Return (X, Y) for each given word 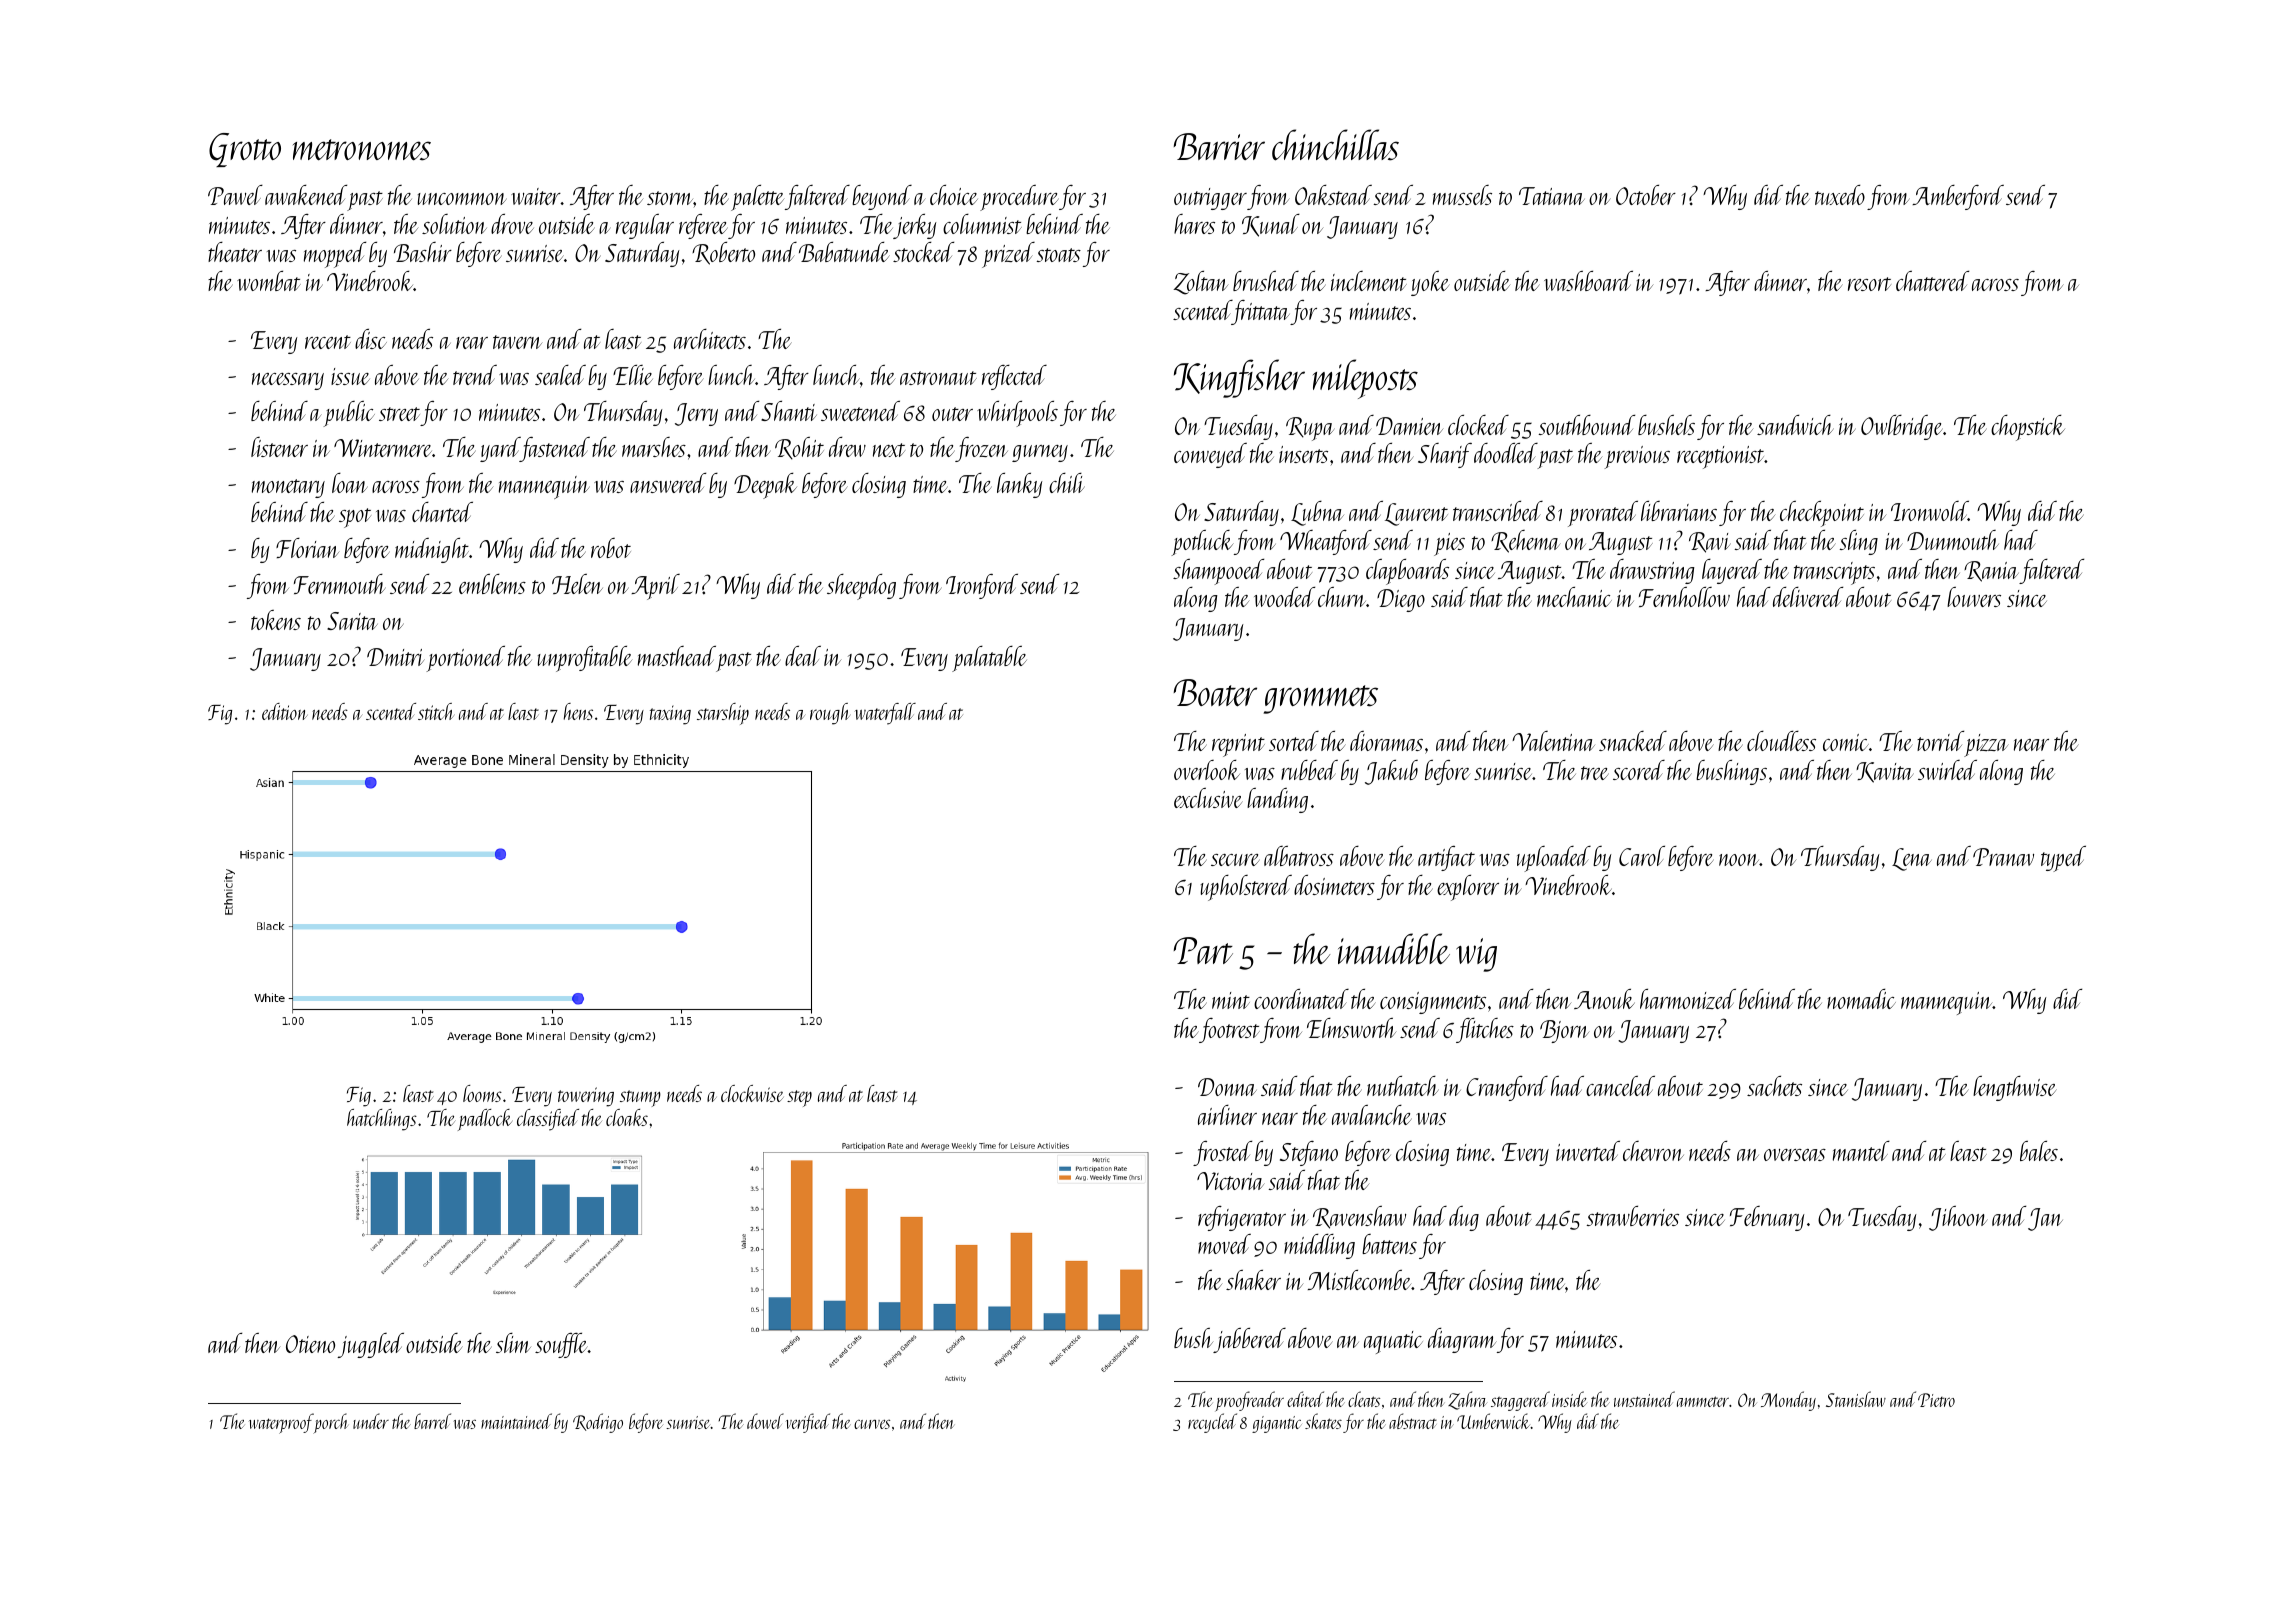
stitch (436, 711)
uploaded (1554, 859)
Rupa (1310, 429)
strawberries (1633, 1216)
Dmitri (396, 657)
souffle (561, 1345)
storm (670, 198)
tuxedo (1840, 195)
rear (472, 343)
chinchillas (1335, 145)
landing (1277, 800)
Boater (1215, 692)
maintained (516, 1421)
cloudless (1781, 741)
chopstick (2028, 428)
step (799, 1098)
